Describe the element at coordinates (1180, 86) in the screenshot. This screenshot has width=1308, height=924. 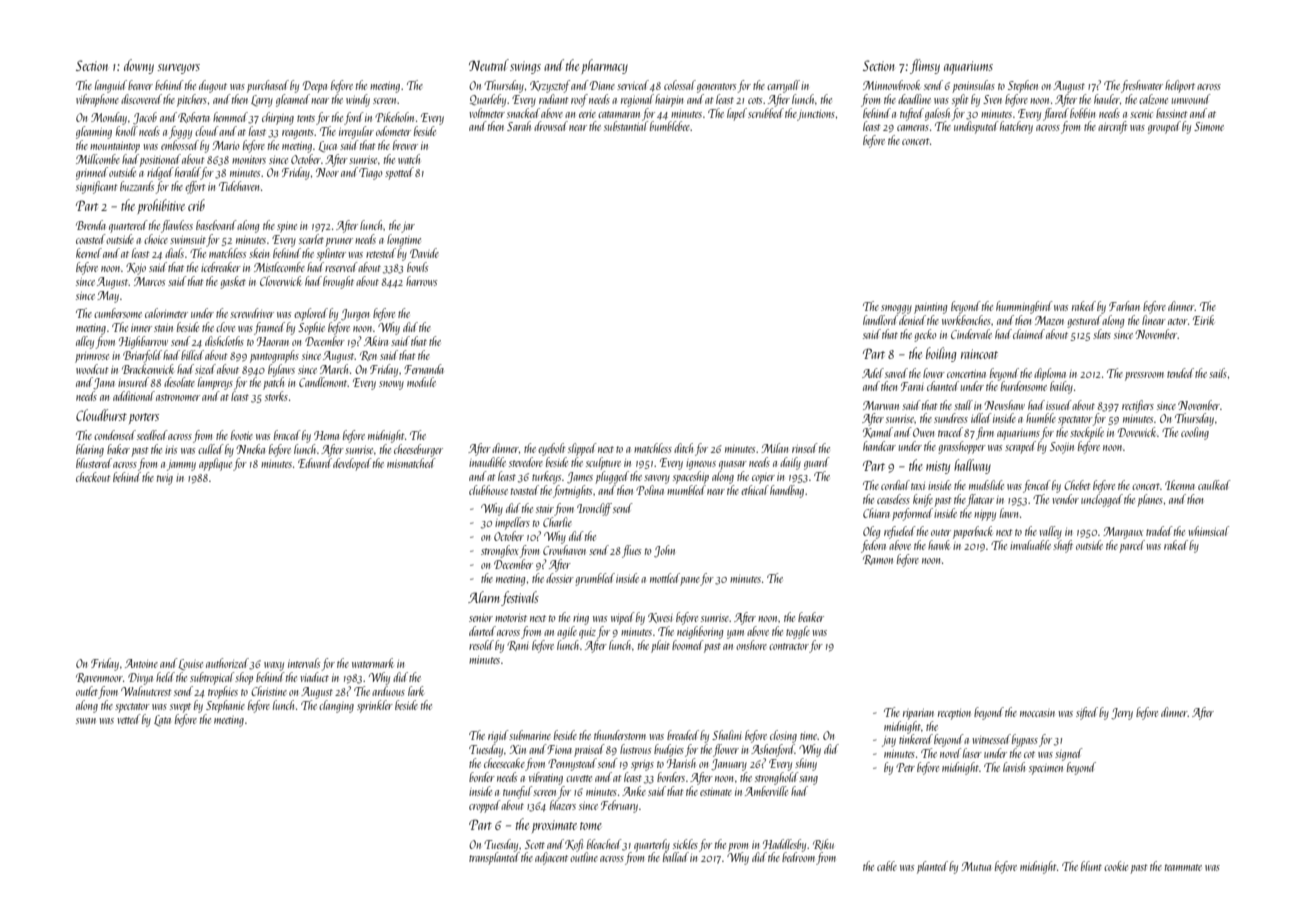
I see `heliport` at that location.
